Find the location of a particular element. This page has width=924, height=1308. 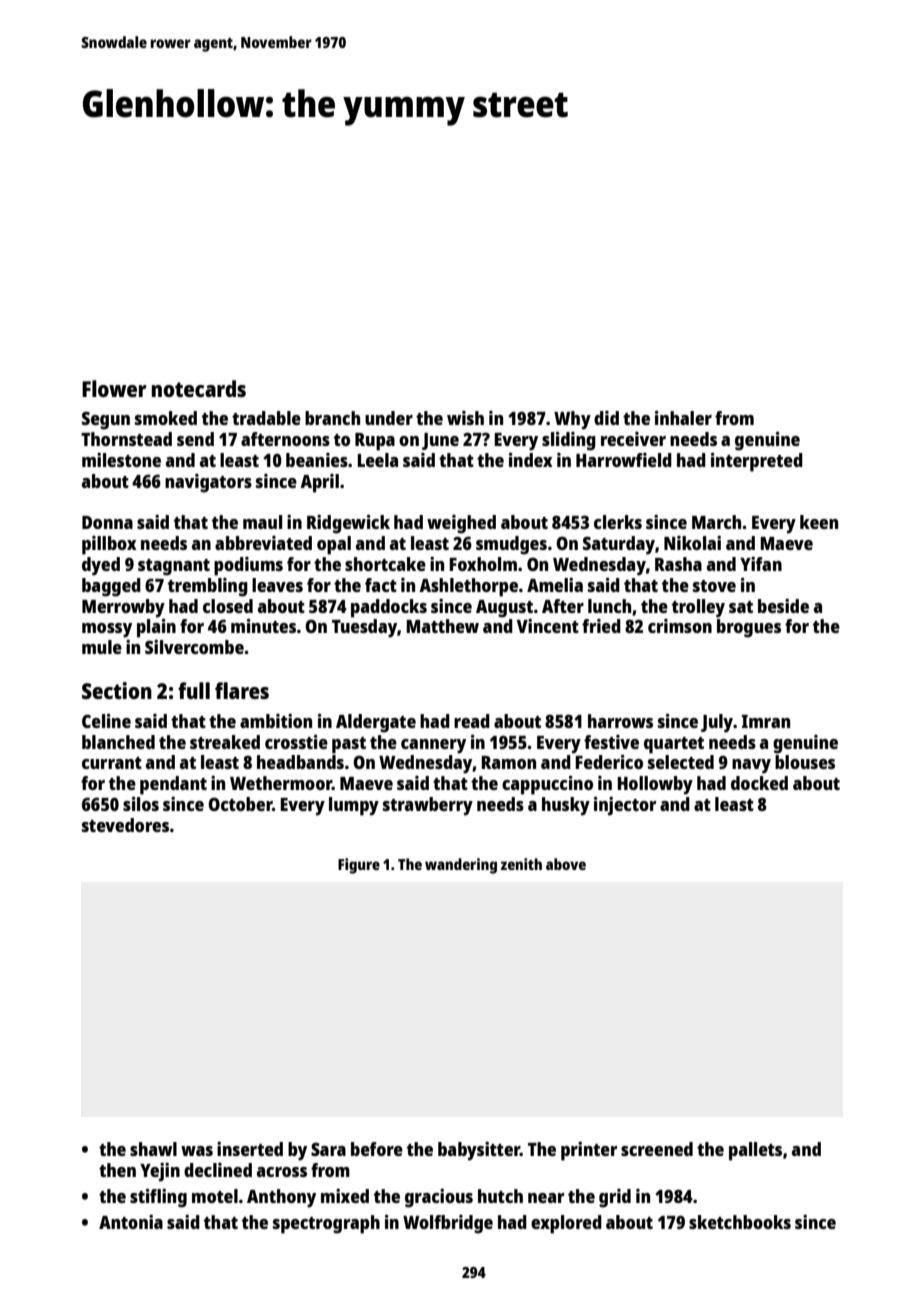

bagged is located at coordinates (111, 587).
